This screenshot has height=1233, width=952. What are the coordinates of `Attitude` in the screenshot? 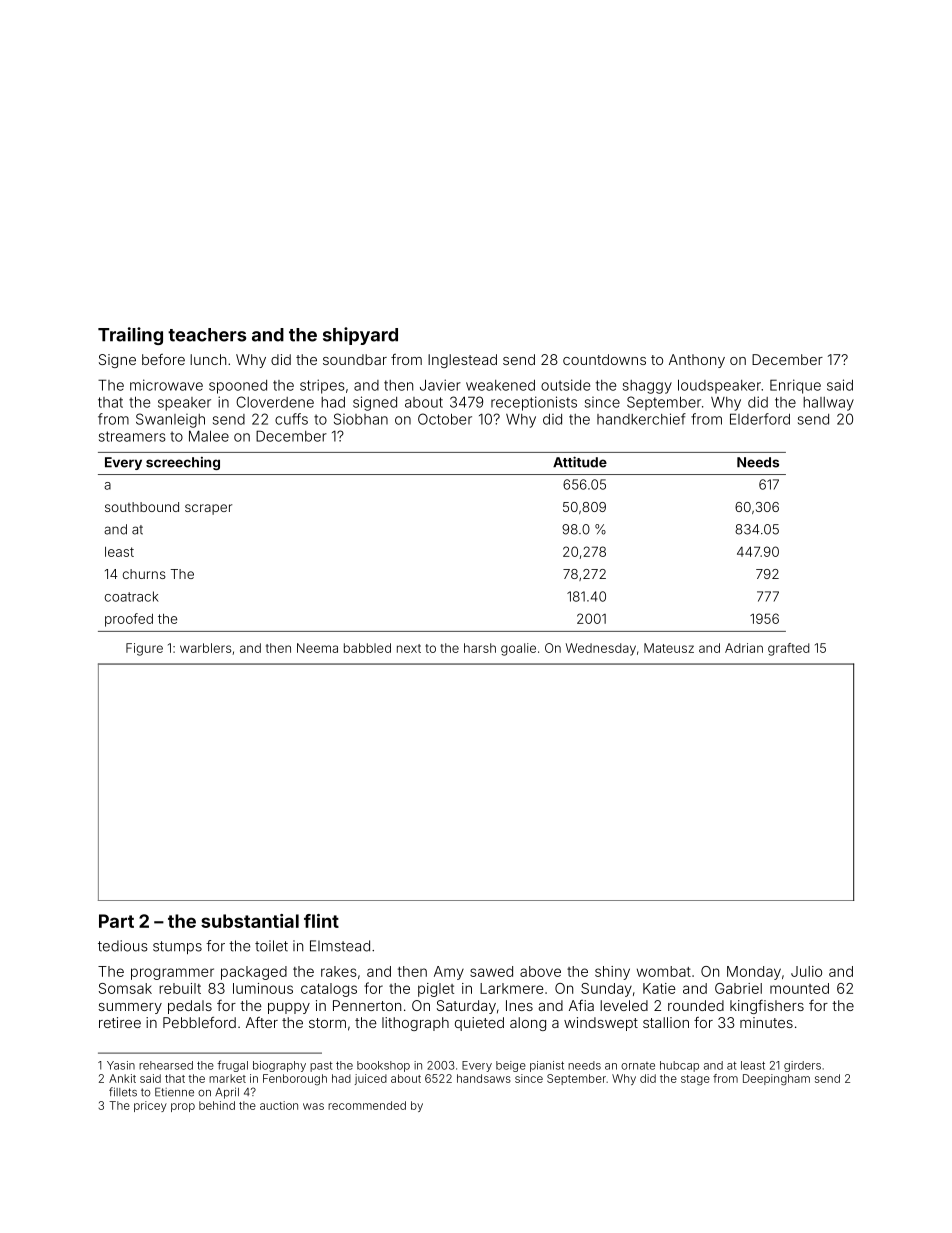 It's located at (580, 462).
